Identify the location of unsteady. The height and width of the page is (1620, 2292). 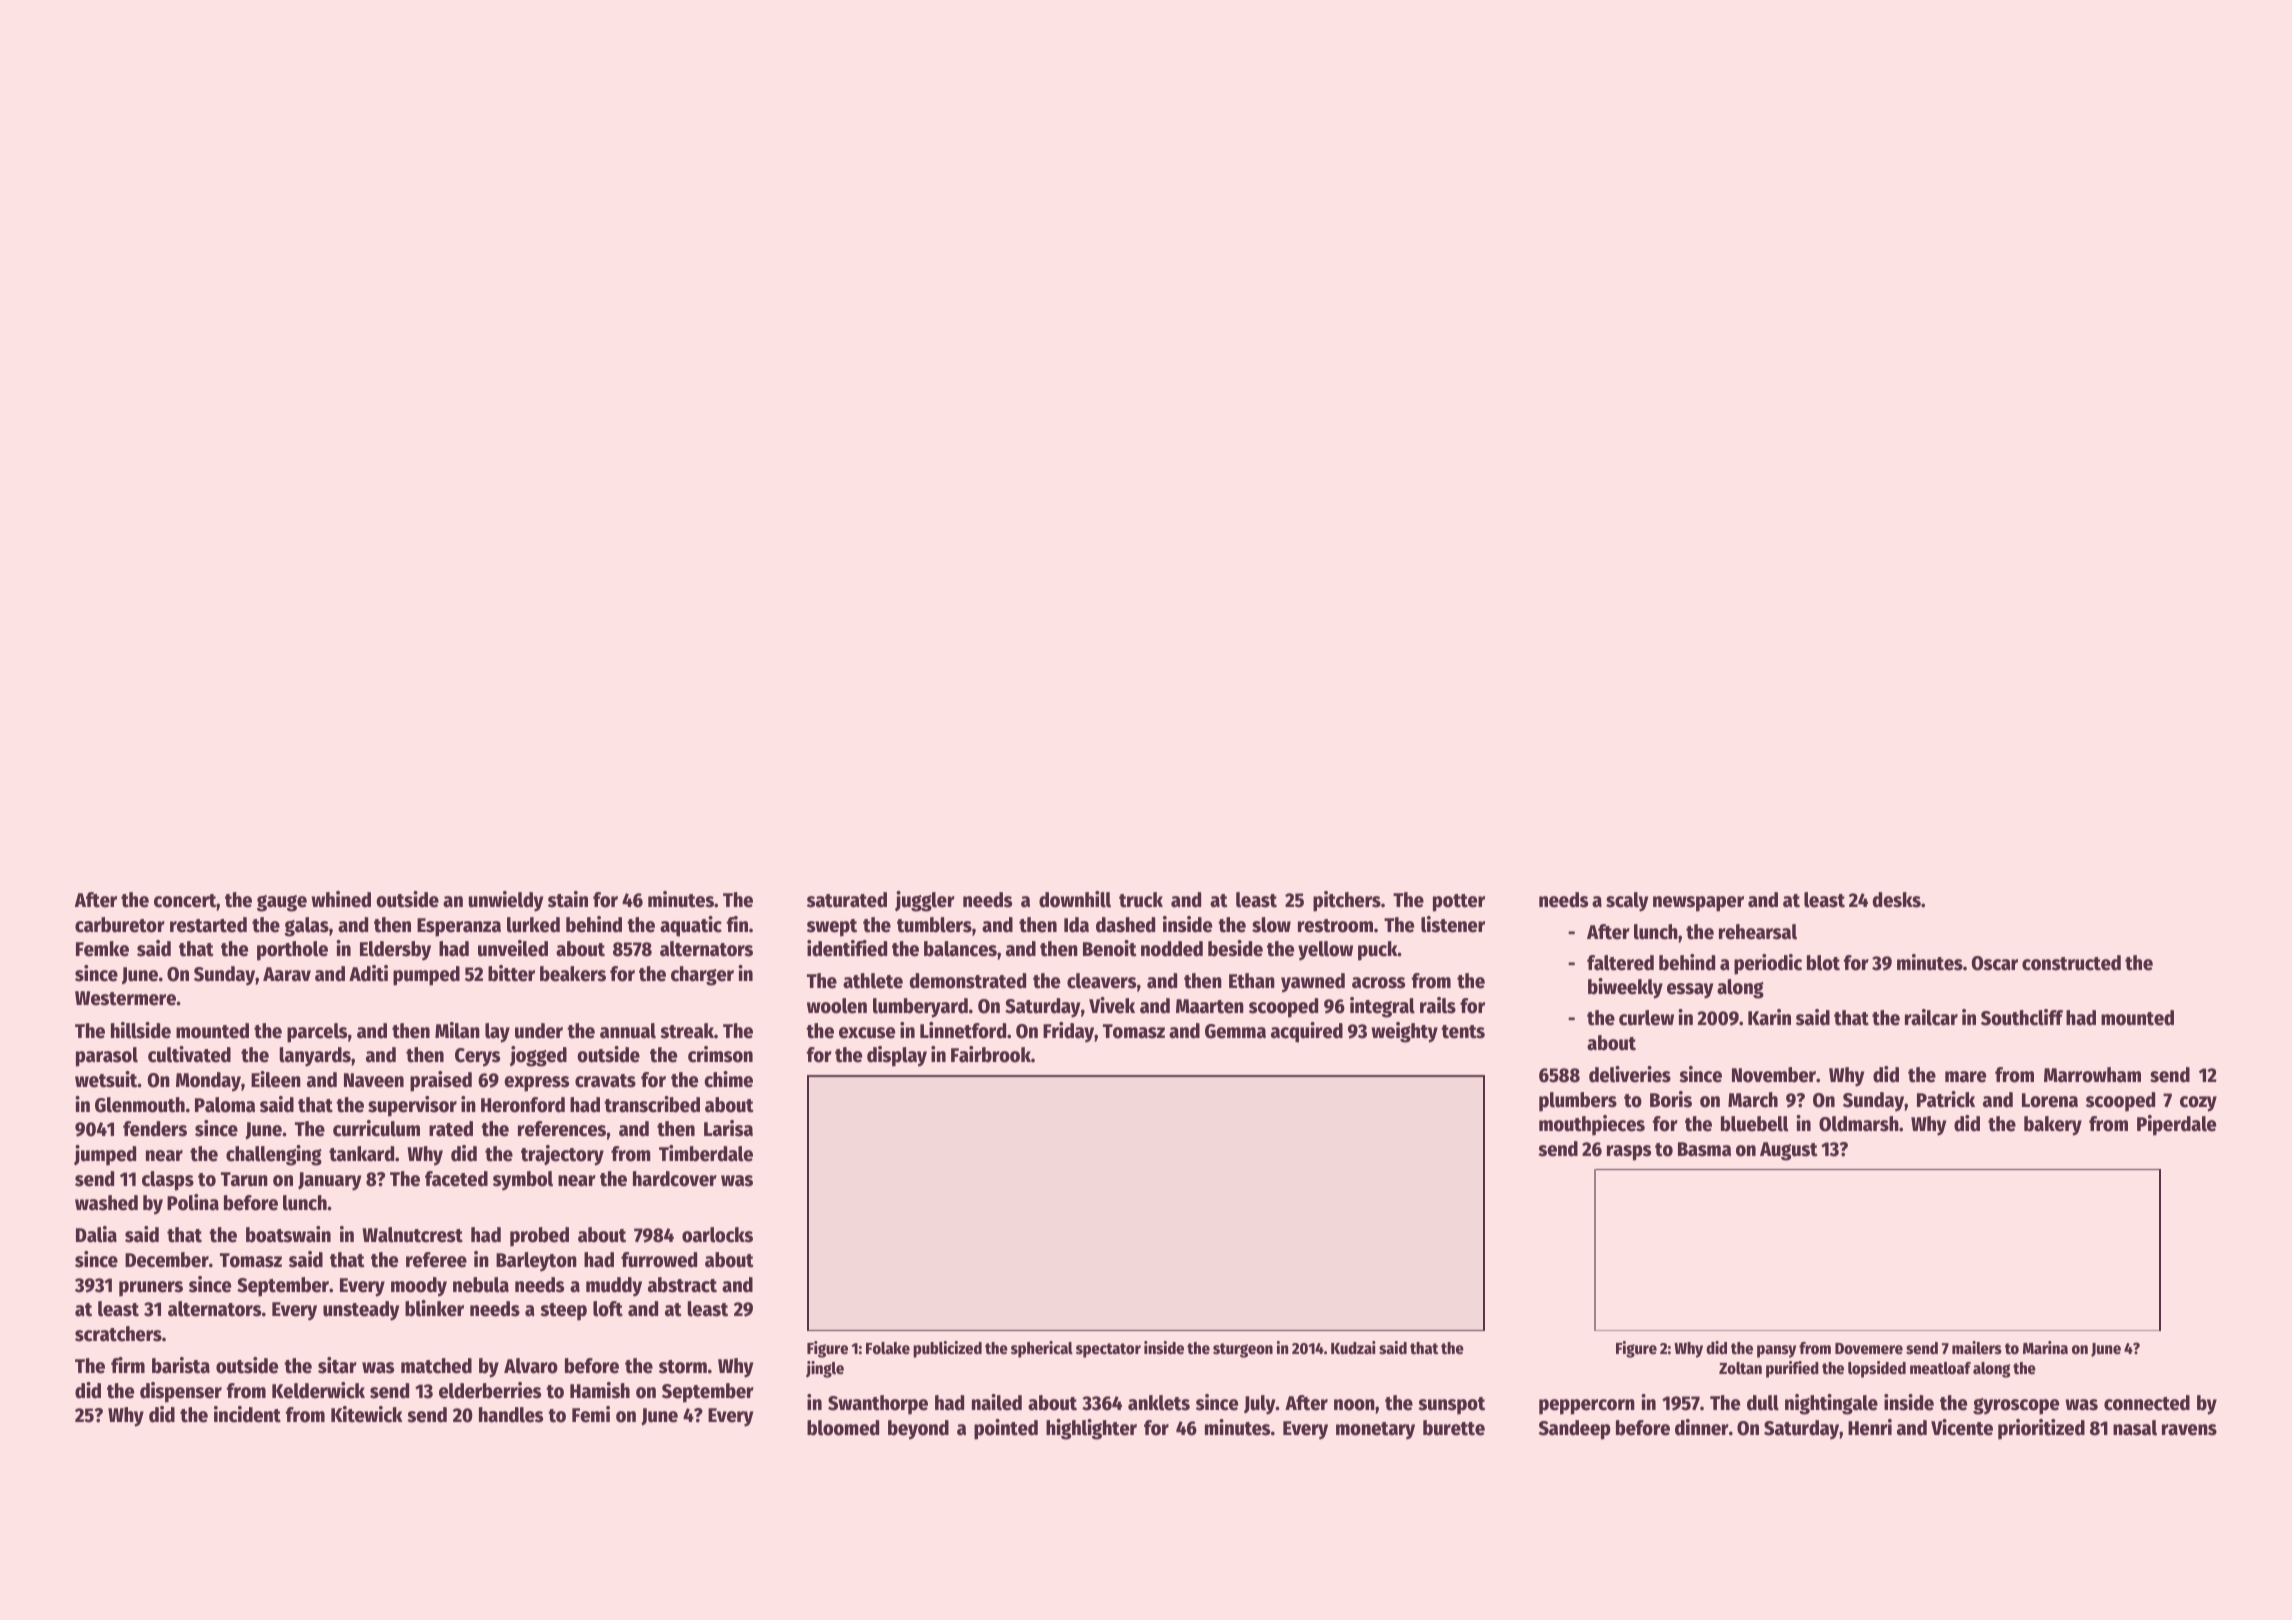
(361, 1311).
